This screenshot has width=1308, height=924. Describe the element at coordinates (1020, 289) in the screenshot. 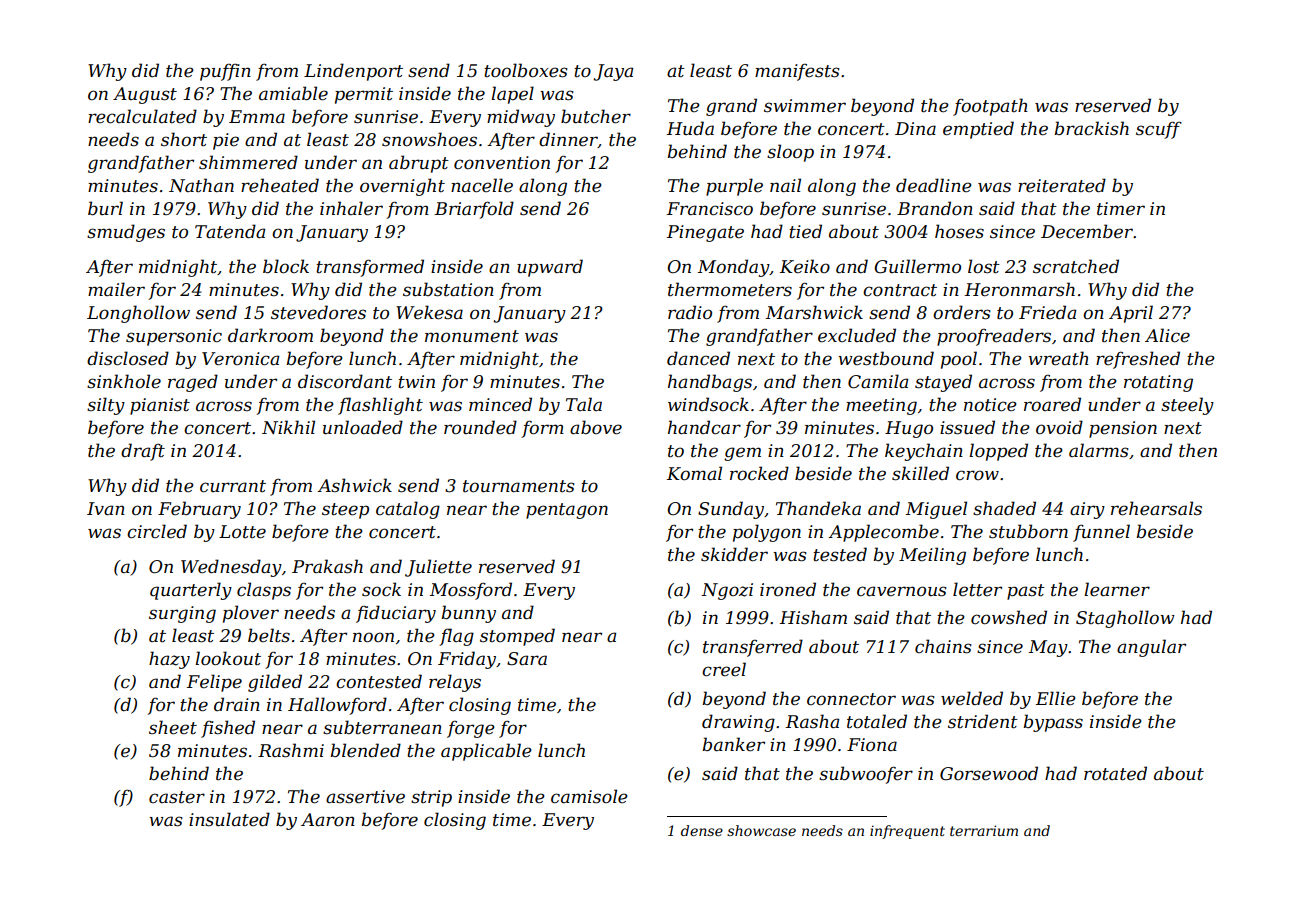

I see `Heronmarsh` at that location.
